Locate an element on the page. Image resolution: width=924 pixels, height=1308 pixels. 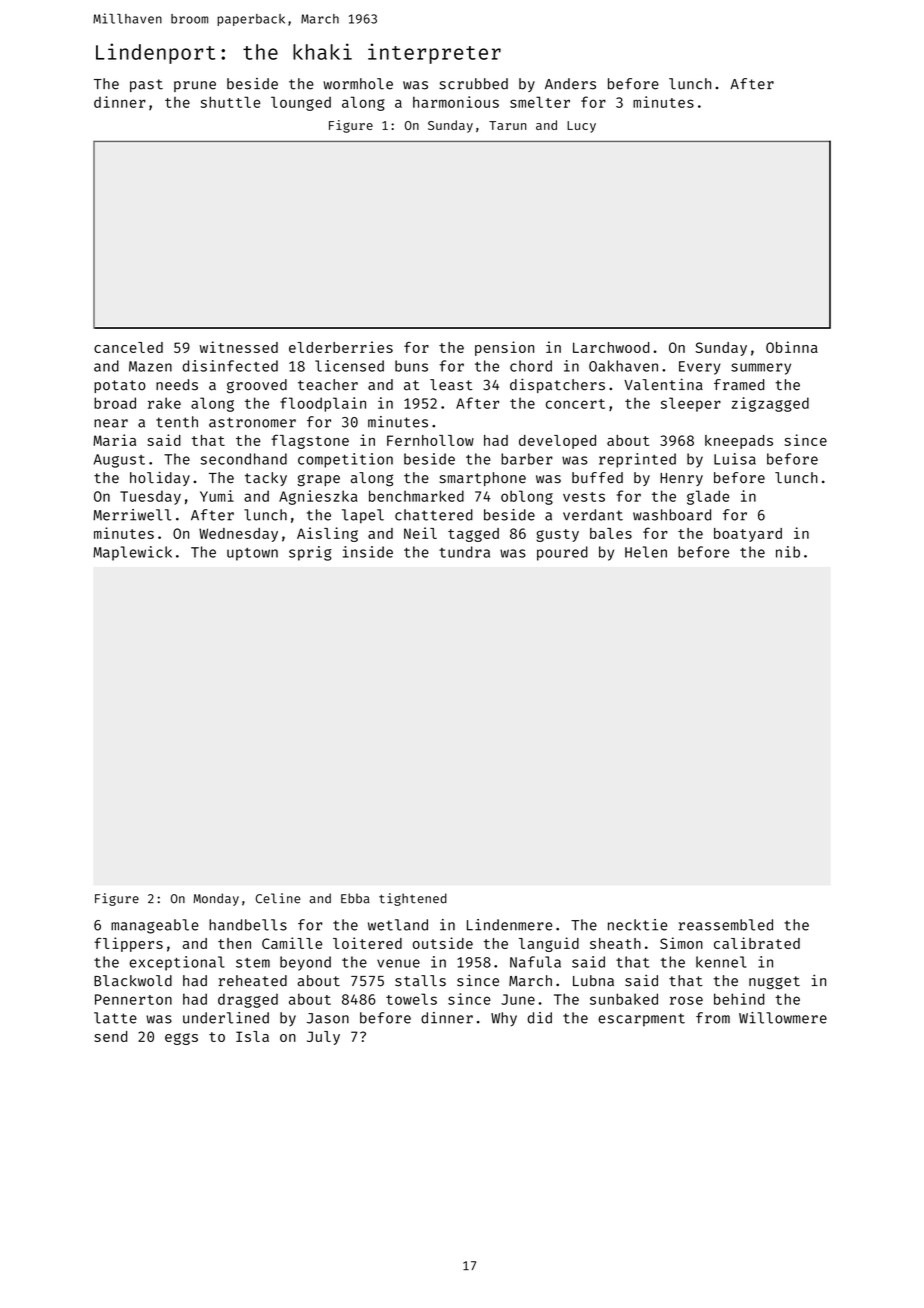
nib is located at coordinates (788, 552).
